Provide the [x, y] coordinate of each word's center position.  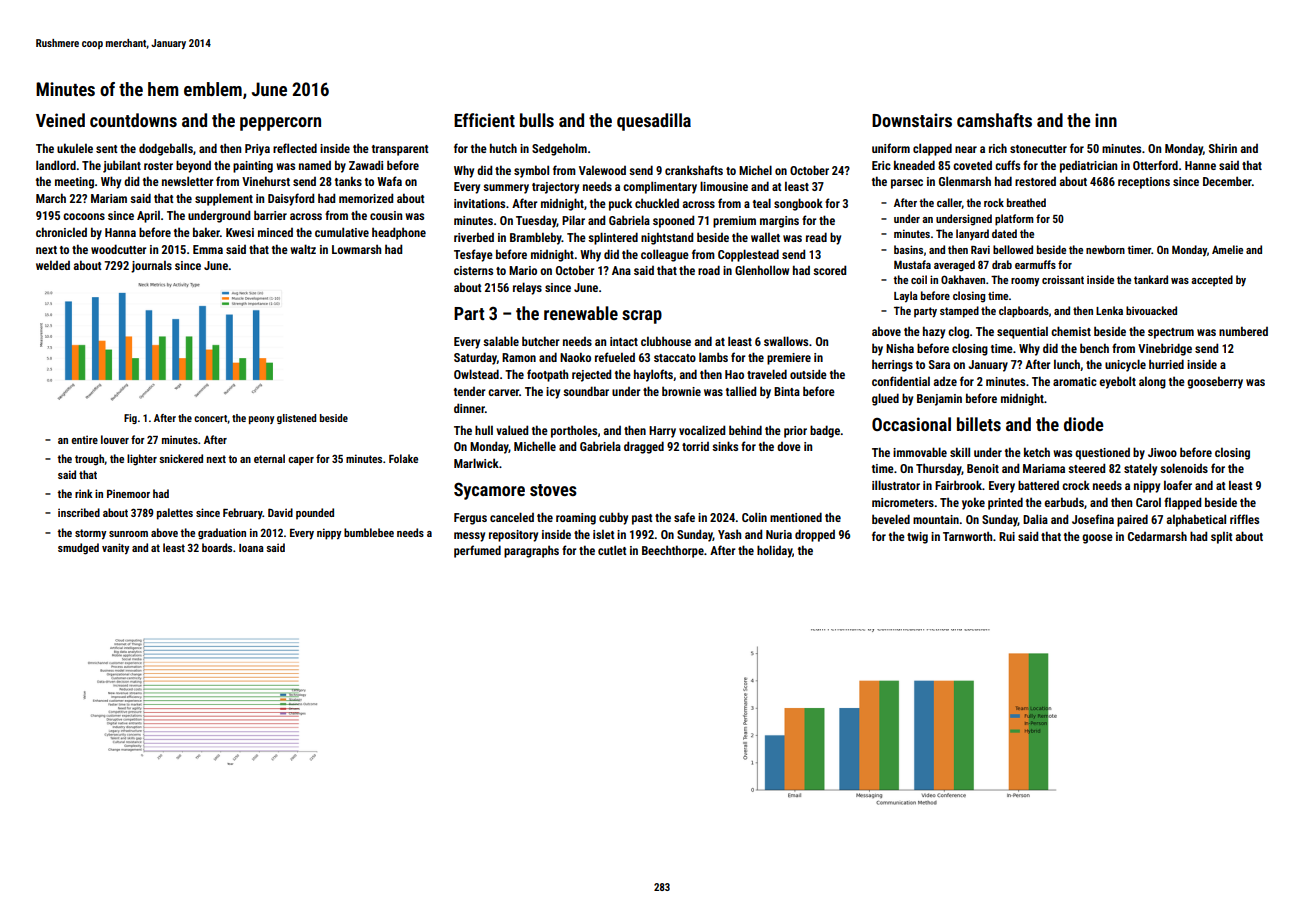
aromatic [1075, 381]
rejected [591, 375]
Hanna [120, 232]
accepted [1212, 281]
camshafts [994, 120]
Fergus [470, 519]
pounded [315, 514]
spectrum [1171, 333]
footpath [547, 375]
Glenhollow [762, 270]
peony [261, 420]
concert [210, 418]
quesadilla [654, 122]
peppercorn [280, 124]
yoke [973, 503]
